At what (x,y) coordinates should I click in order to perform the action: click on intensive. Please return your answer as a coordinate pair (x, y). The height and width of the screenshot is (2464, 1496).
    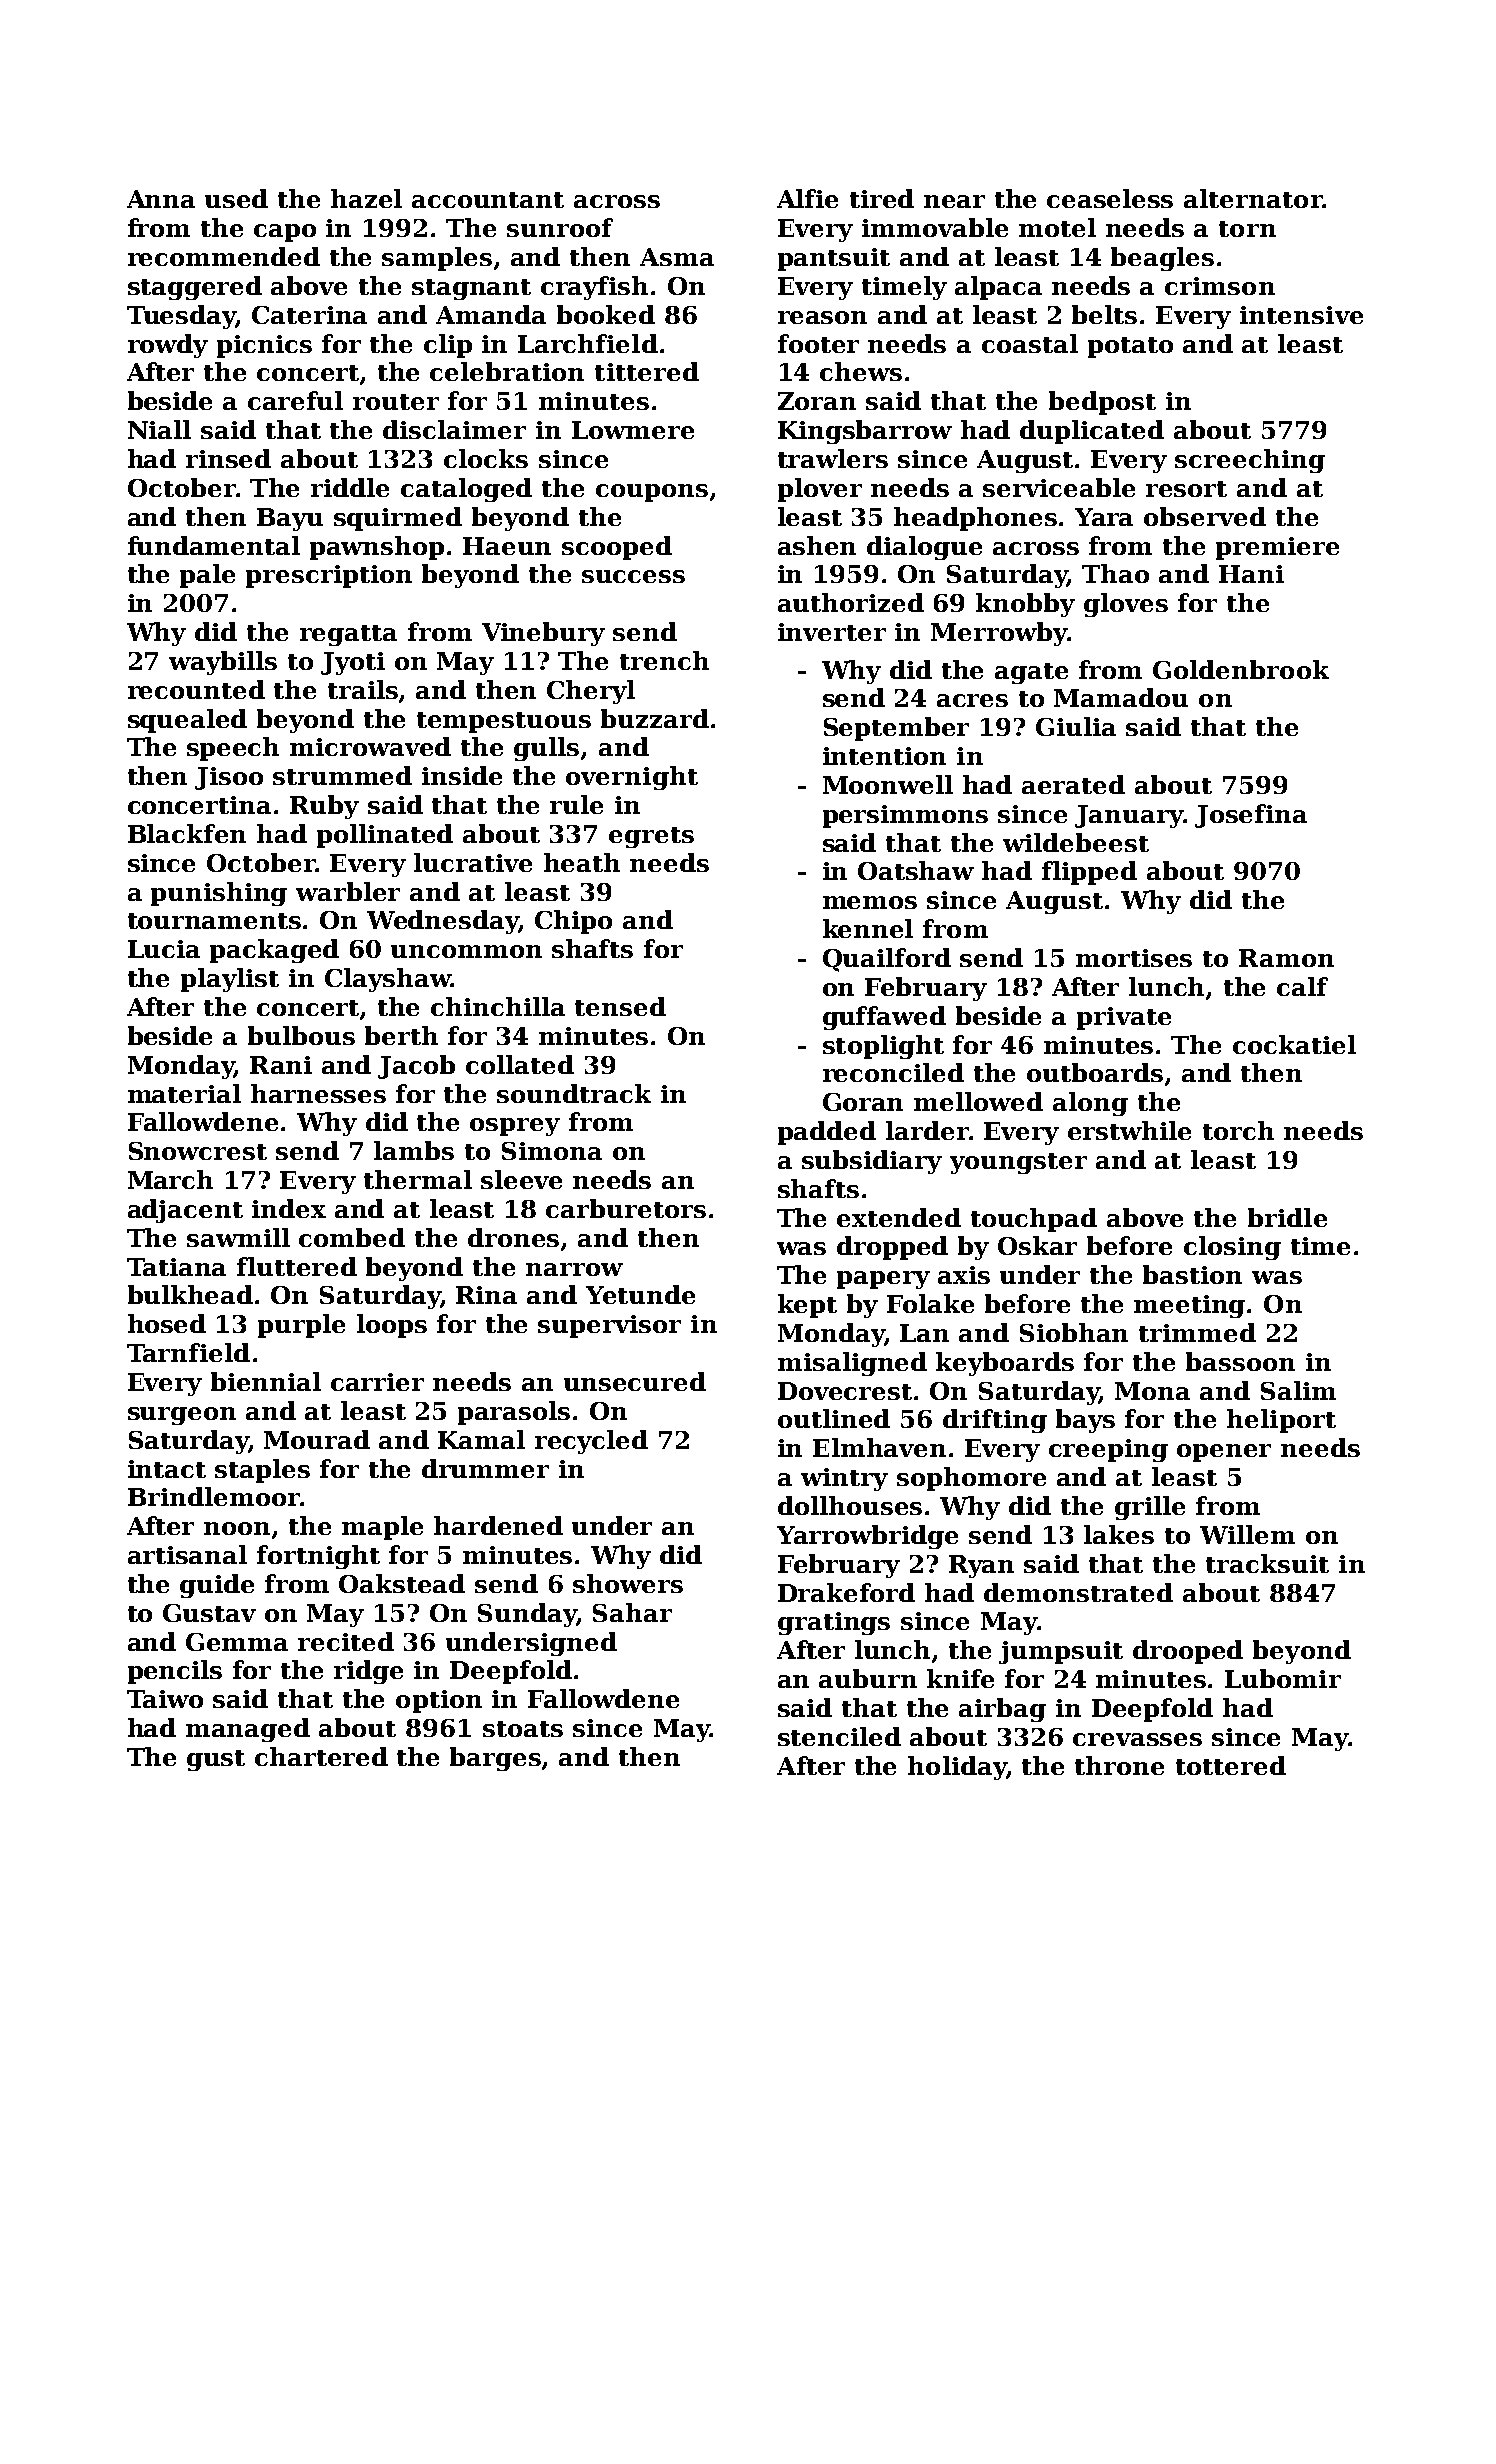
    Looking at the image, I should click on (1301, 315).
